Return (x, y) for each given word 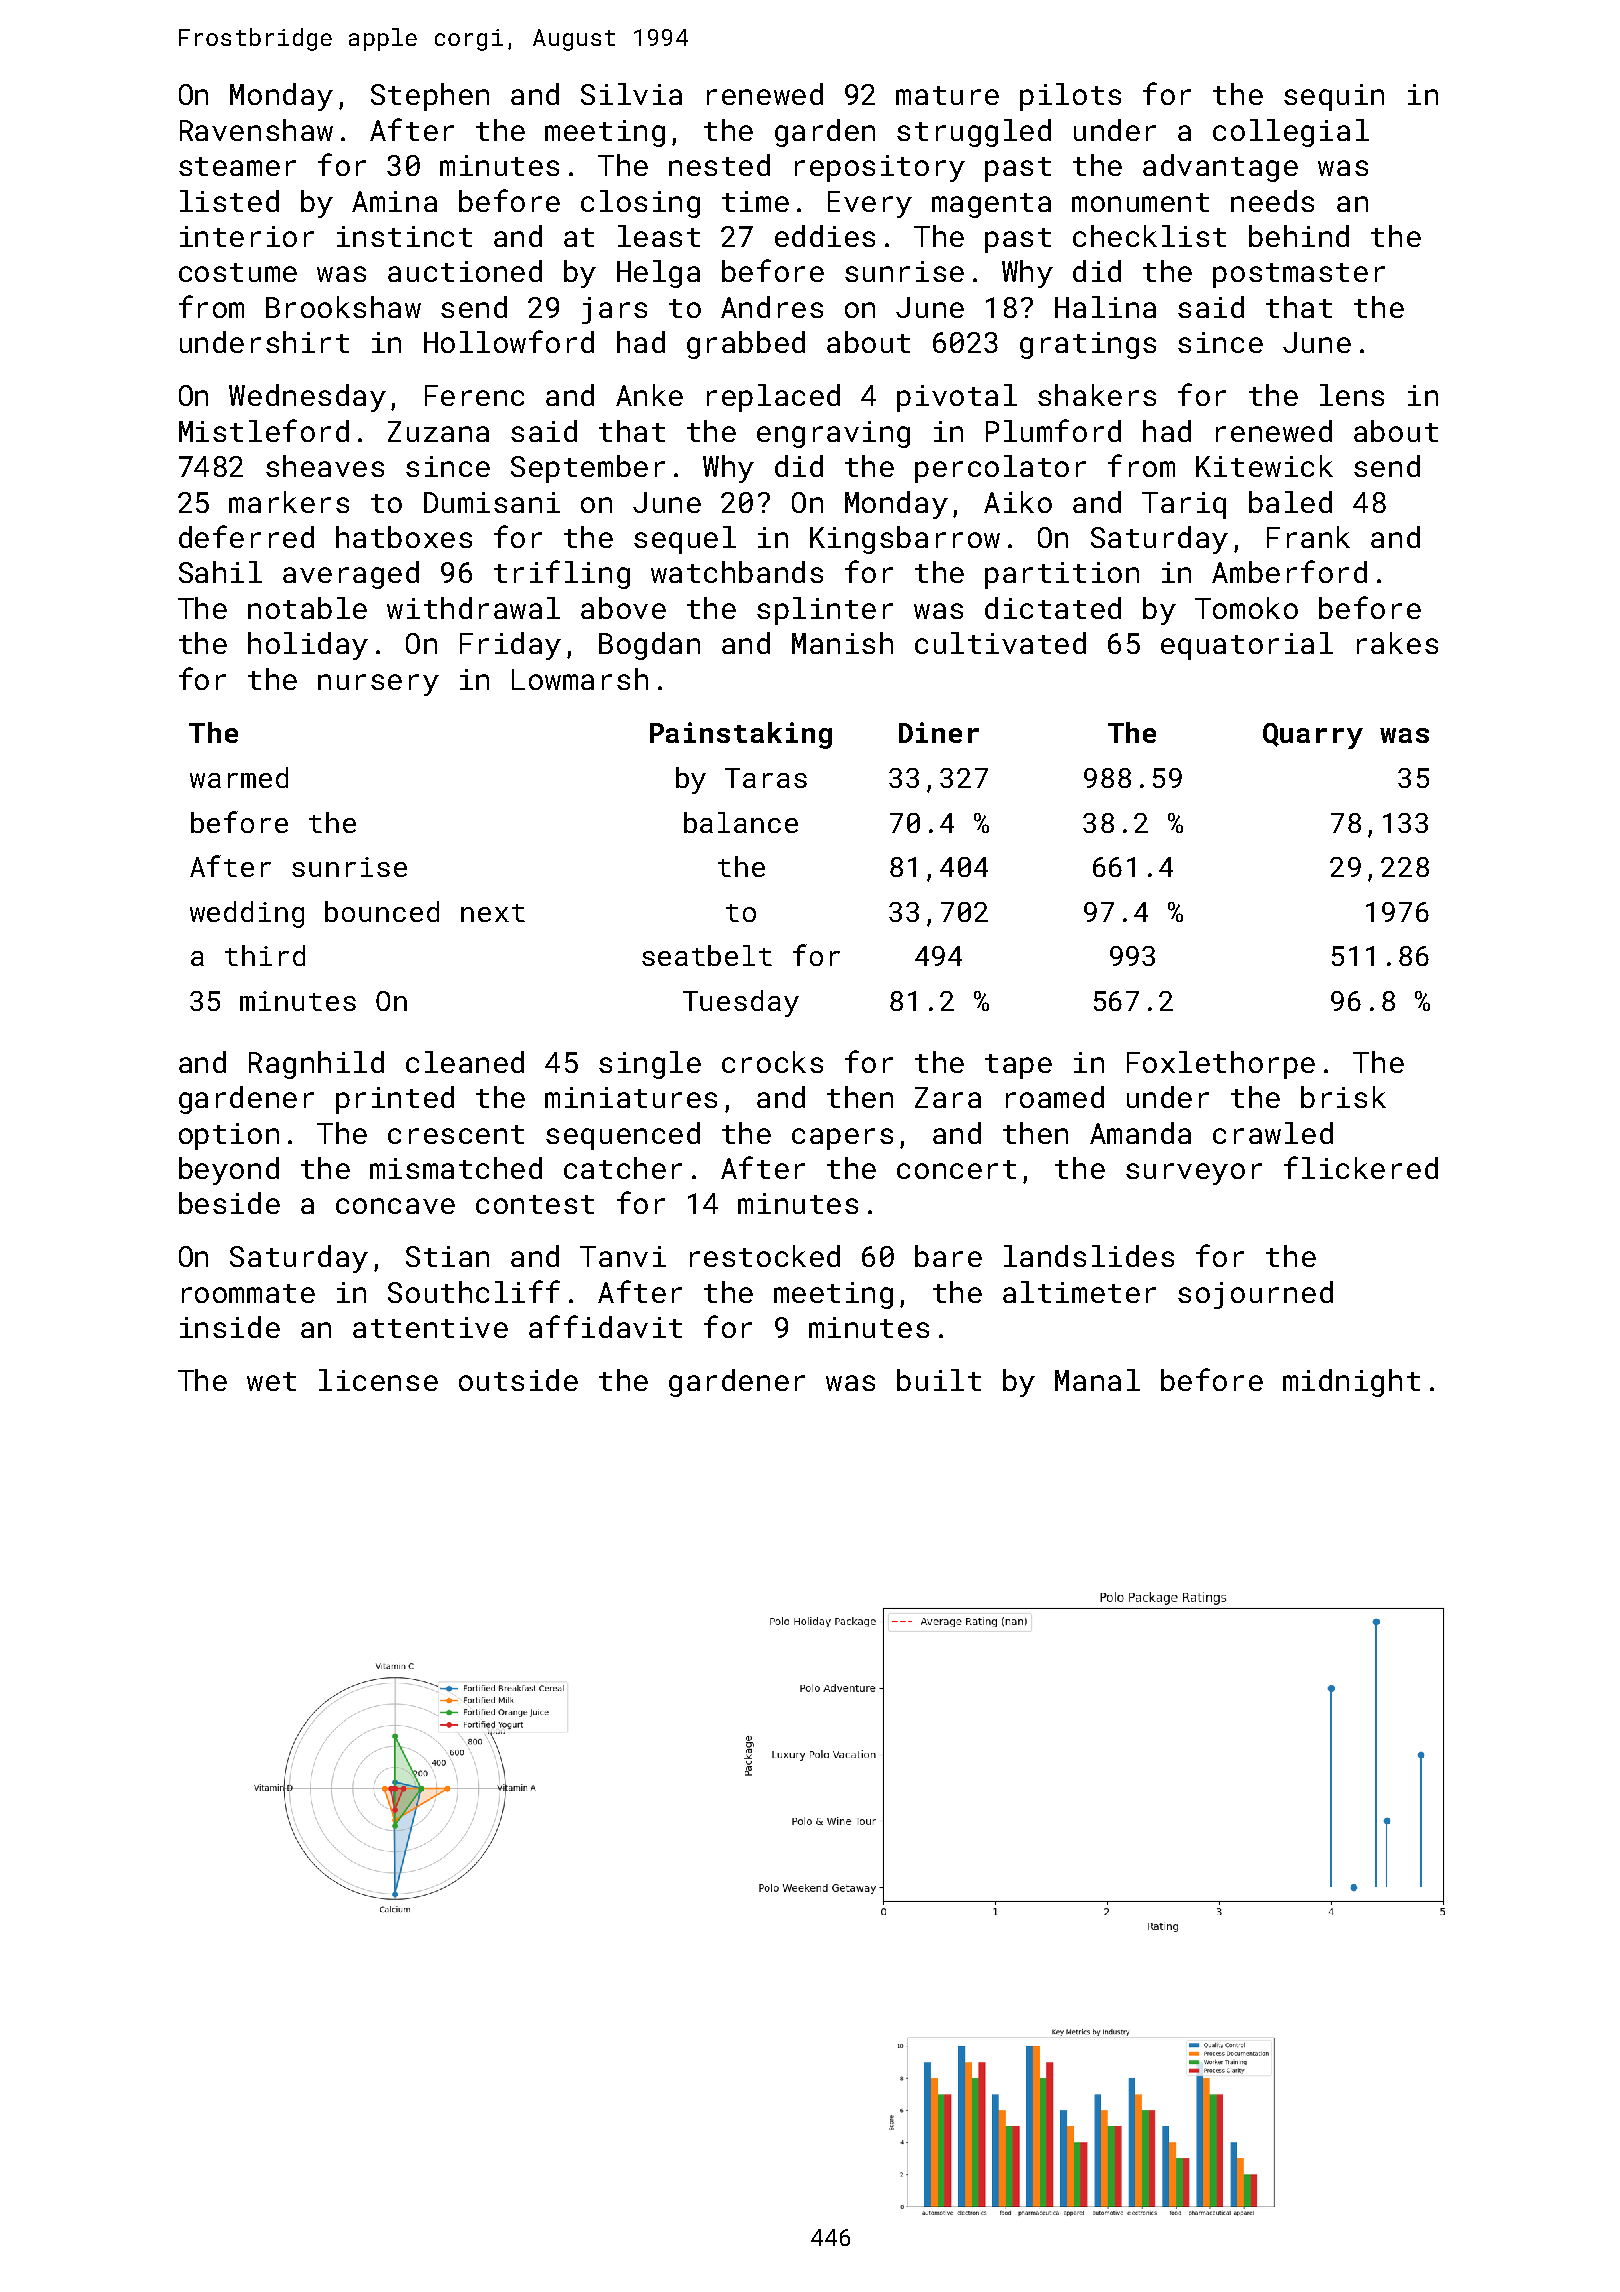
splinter (825, 611)
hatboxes (404, 537)
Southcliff (474, 1291)
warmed (239, 777)
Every (870, 204)
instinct (404, 236)
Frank (1308, 537)
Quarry (1313, 736)
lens (1352, 395)
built (939, 1380)
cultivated (1000, 643)
